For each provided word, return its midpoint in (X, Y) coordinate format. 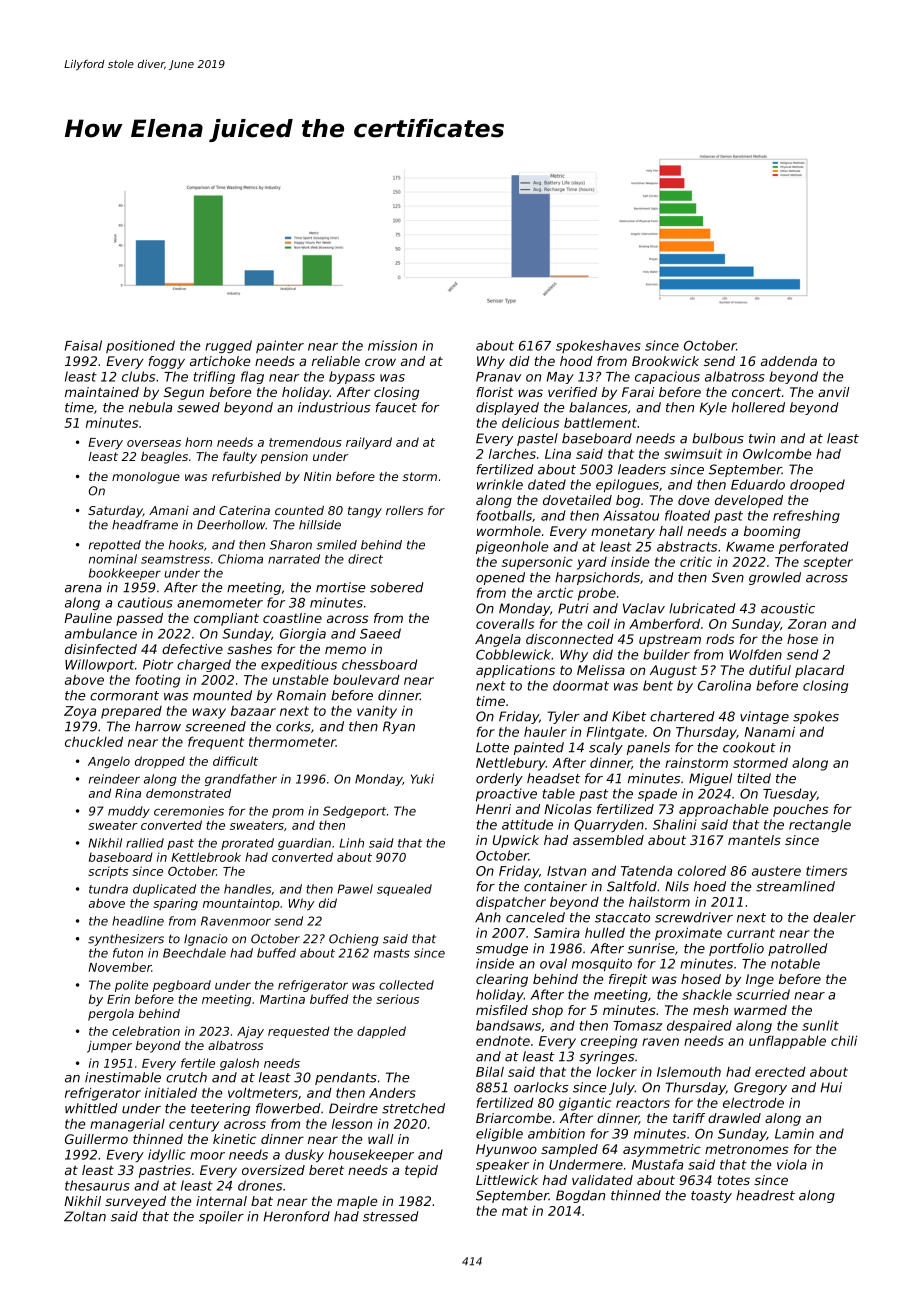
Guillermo (96, 1139)
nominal (113, 559)
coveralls (505, 623)
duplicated (164, 890)
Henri (493, 809)
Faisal (83, 345)
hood (576, 361)
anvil (833, 392)
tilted (754, 778)
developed (749, 501)
